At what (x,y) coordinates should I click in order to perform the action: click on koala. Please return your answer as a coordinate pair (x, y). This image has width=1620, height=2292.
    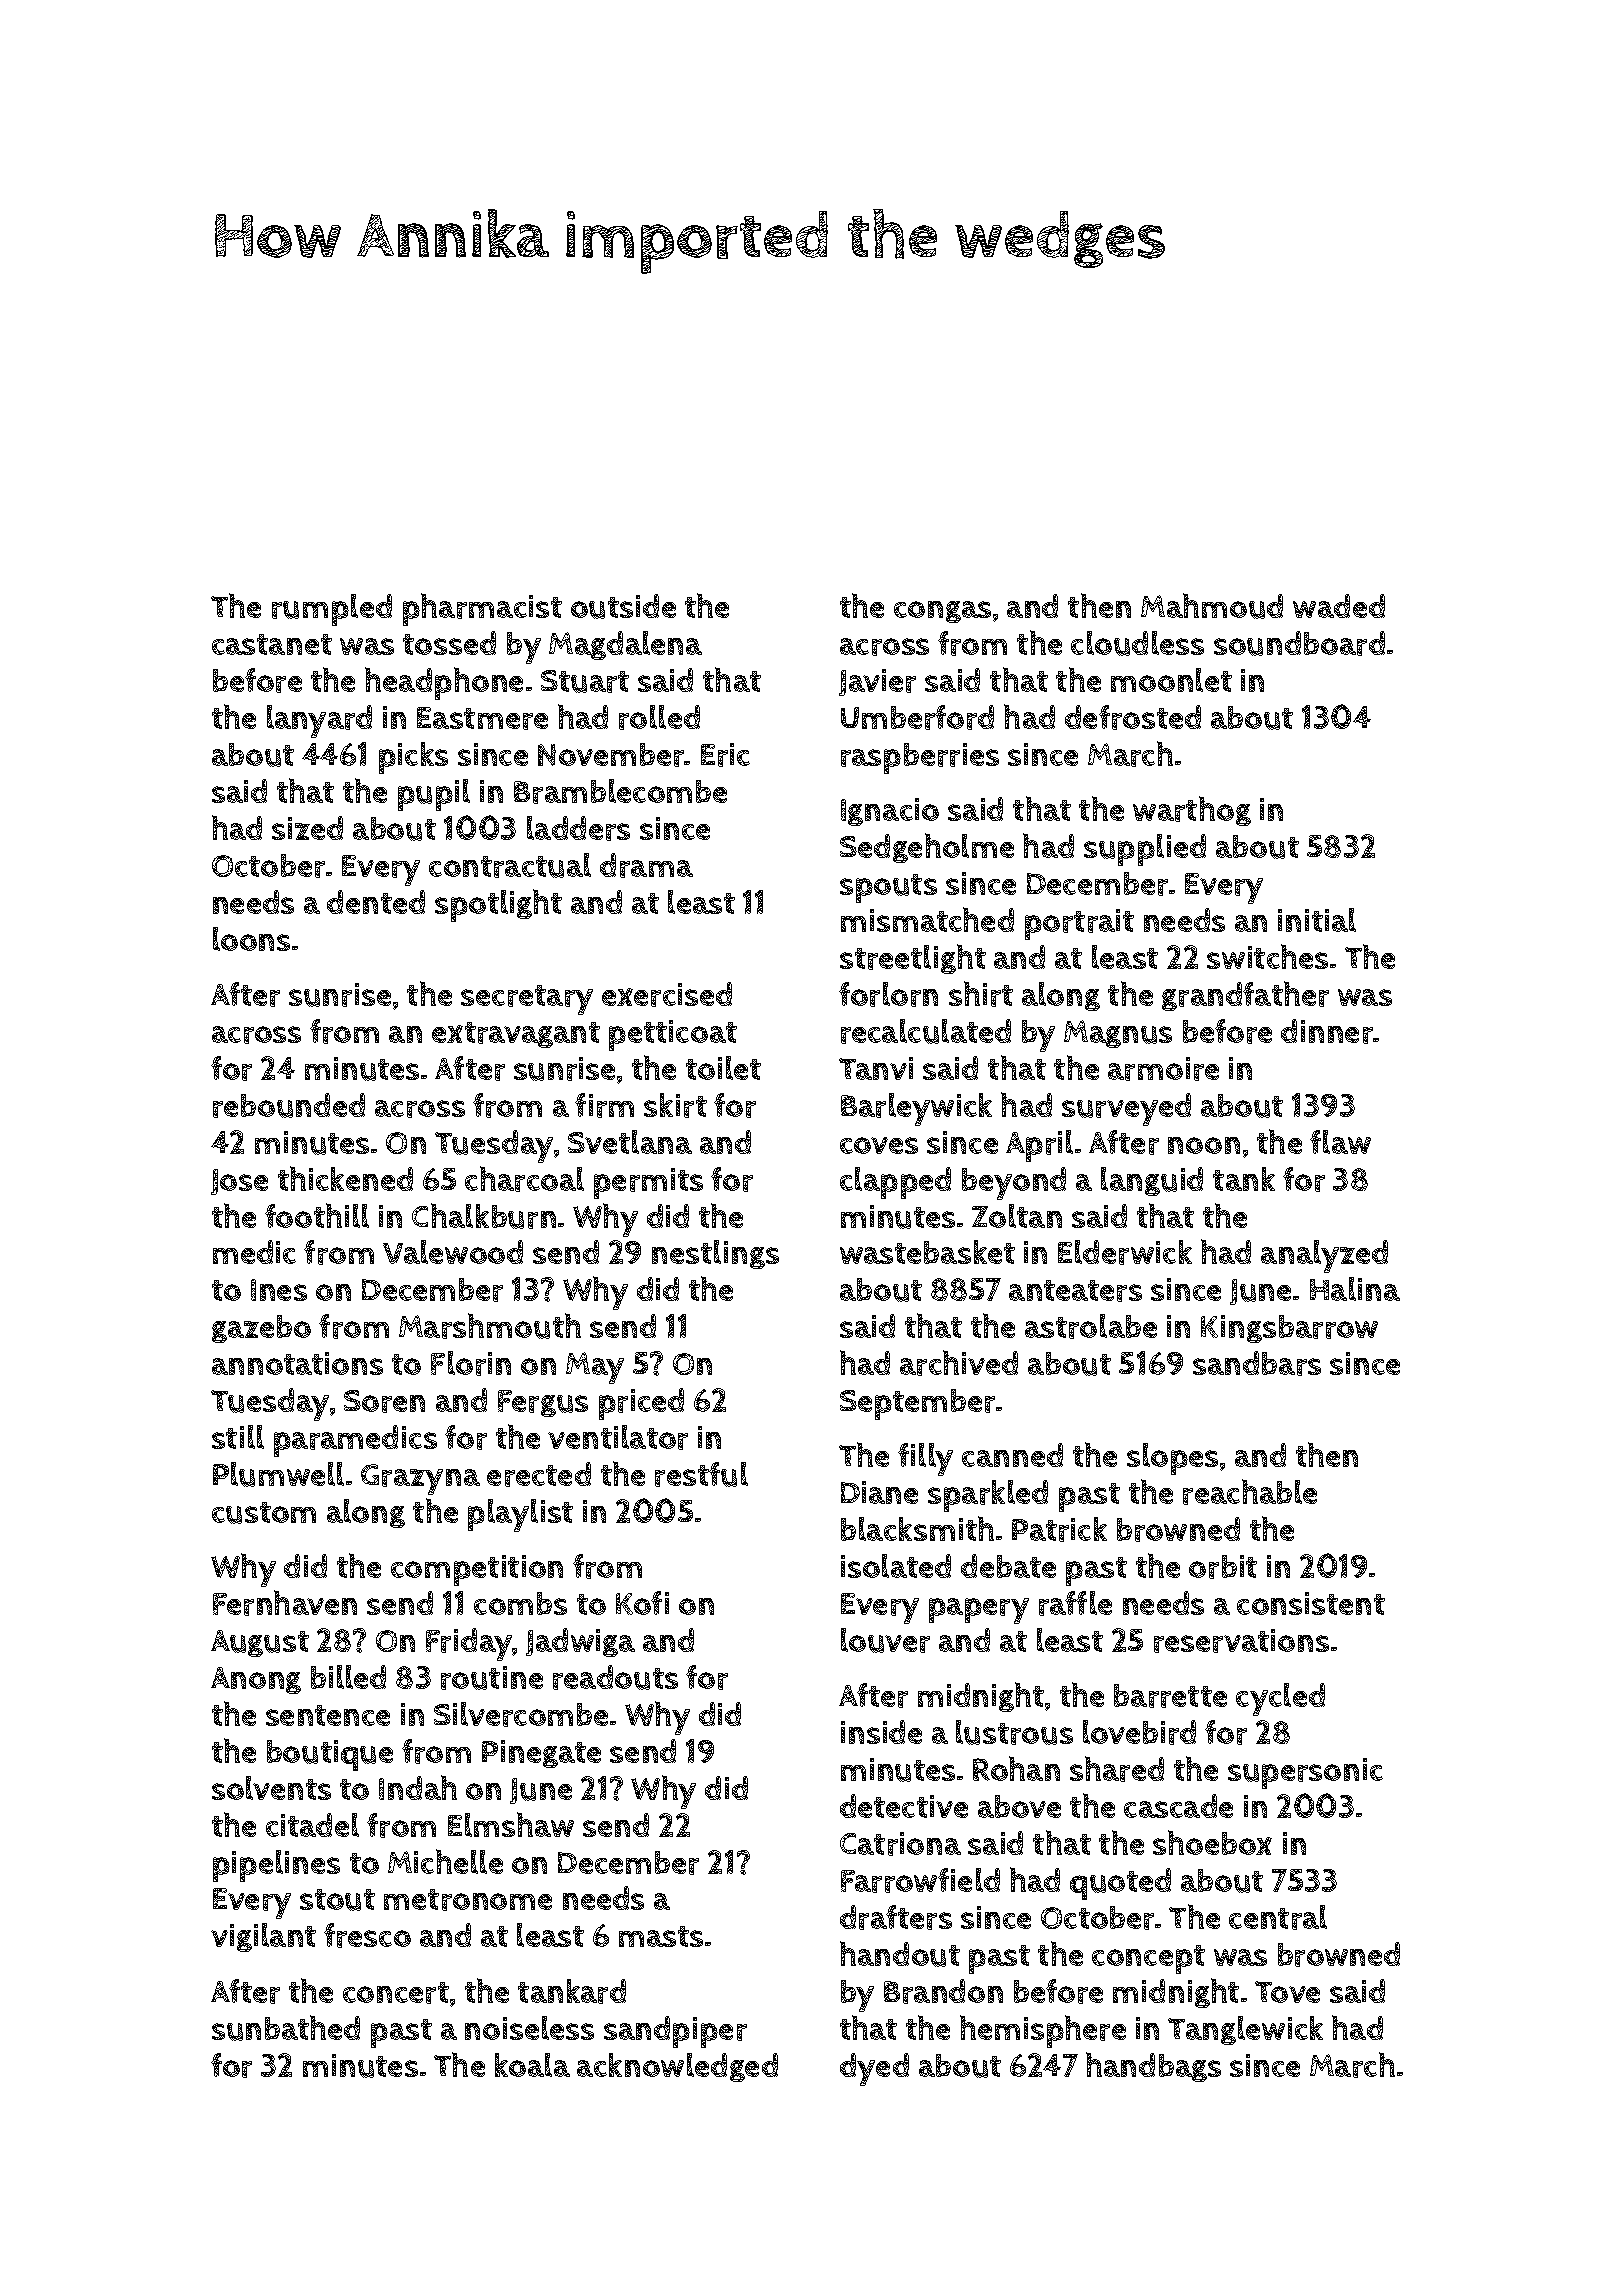
    Looking at the image, I should click on (532, 2065).
